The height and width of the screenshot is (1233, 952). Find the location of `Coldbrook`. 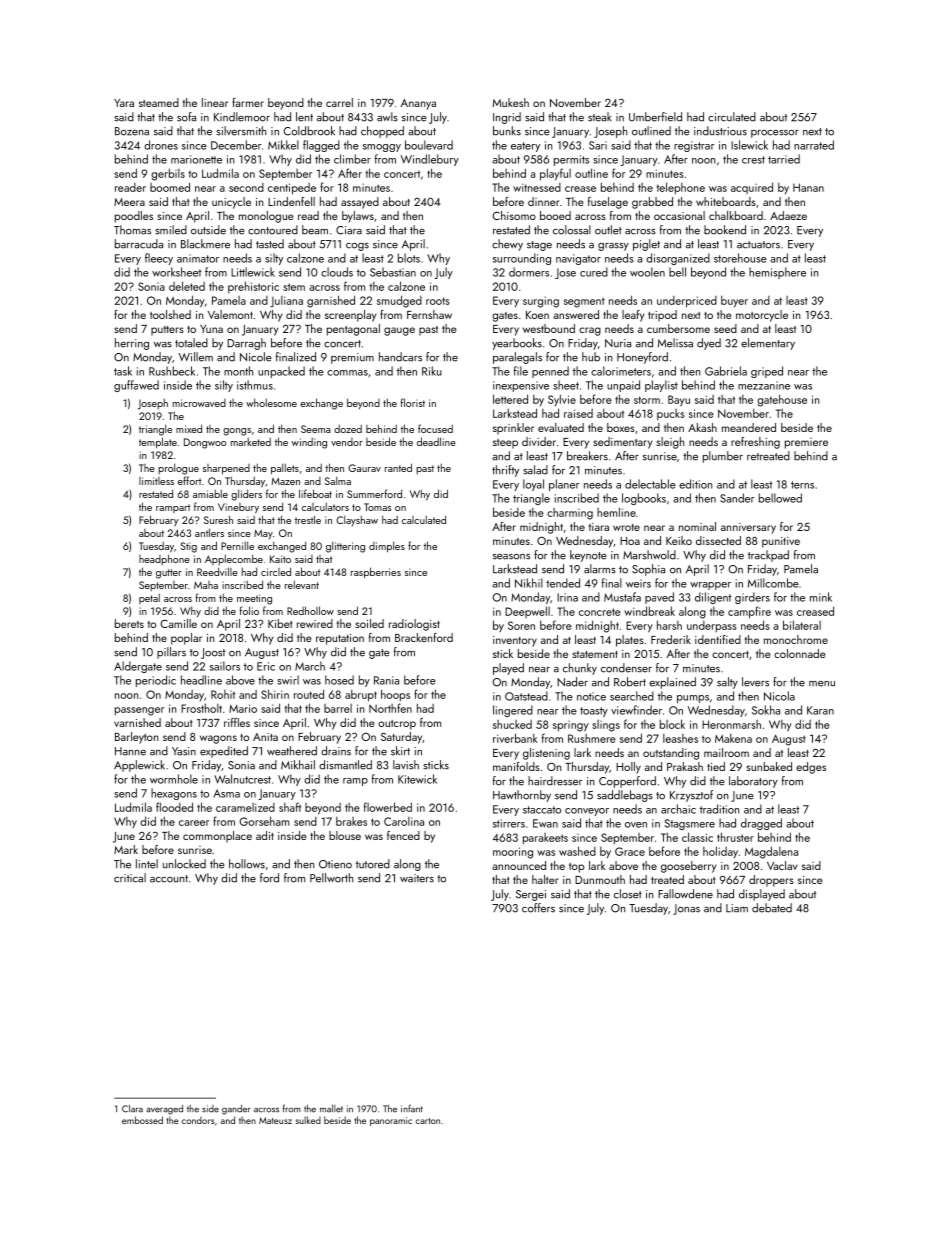

Coldbrook is located at coordinates (309, 131).
